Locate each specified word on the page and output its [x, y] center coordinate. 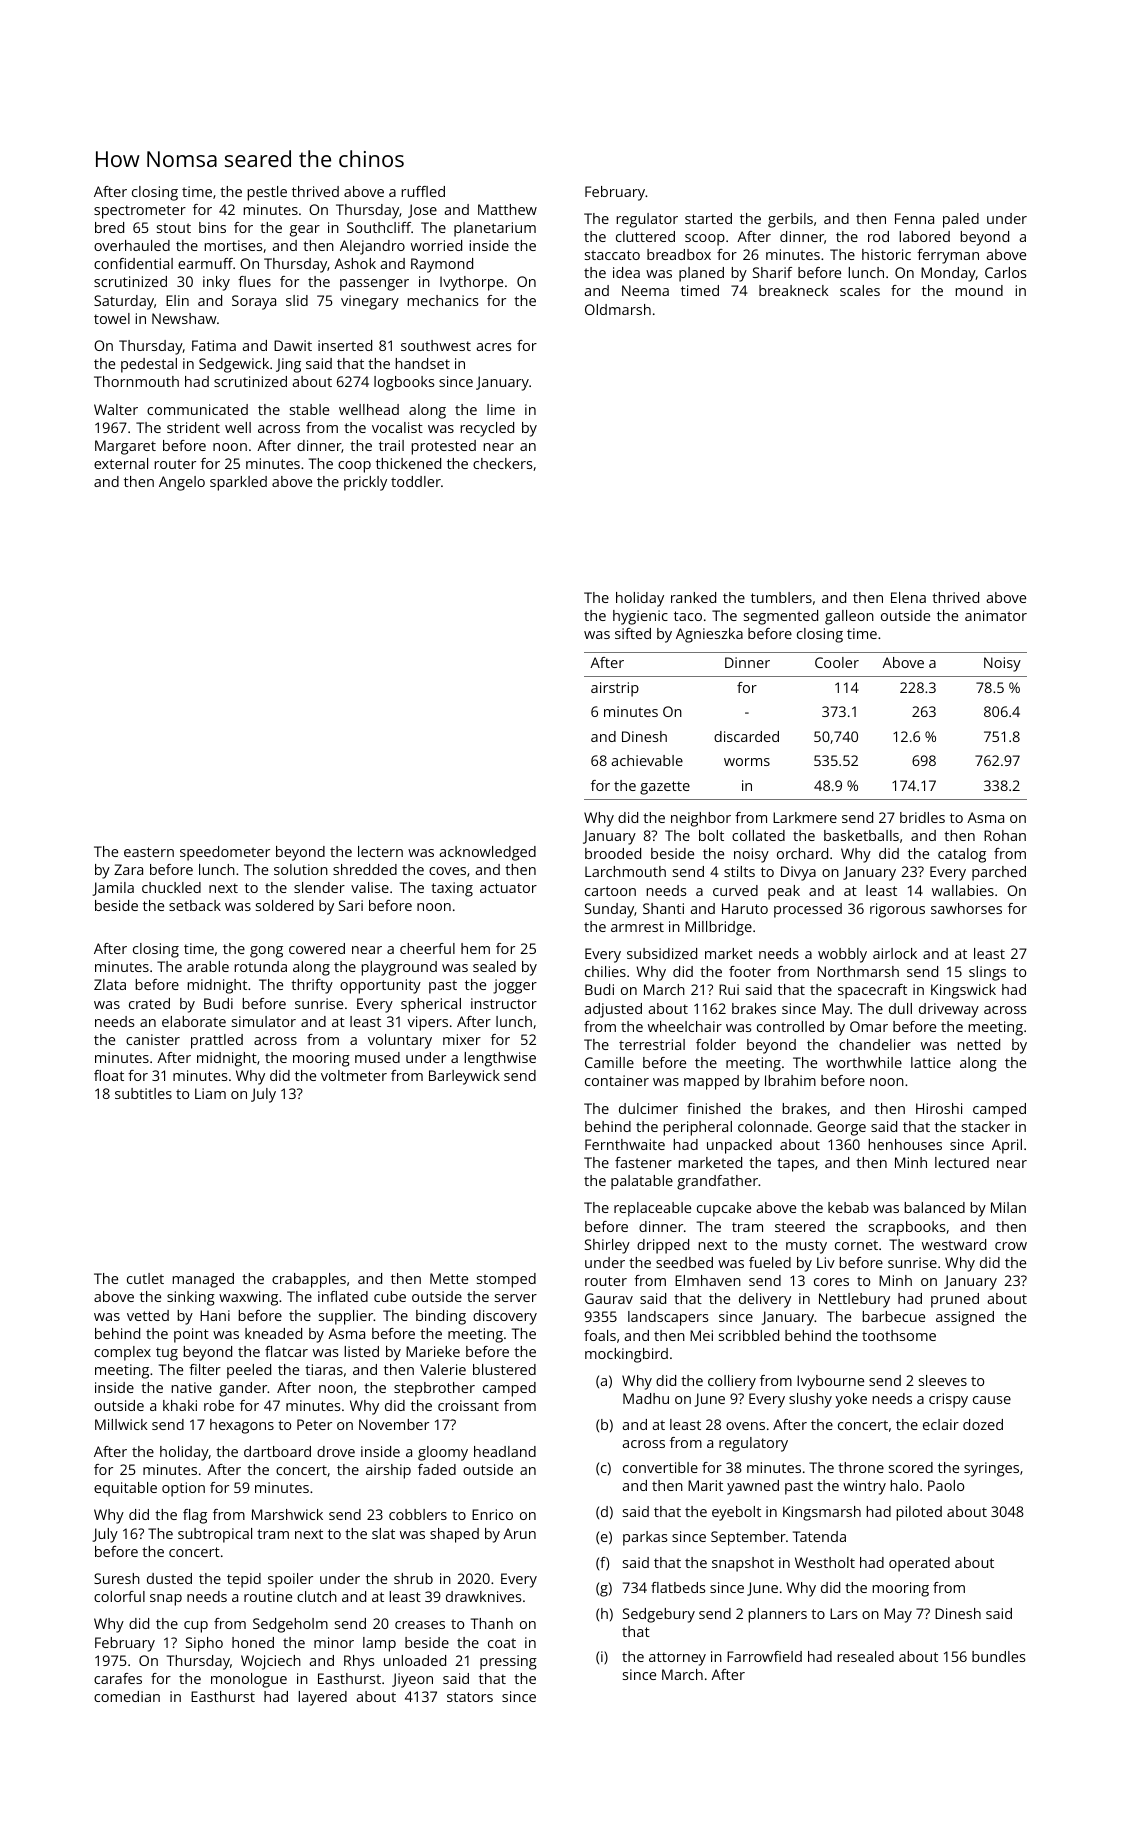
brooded [613, 853]
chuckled [171, 887]
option [183, 1489]
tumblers [781, 597]
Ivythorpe [471, 283]
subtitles [143, 1093]
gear [305, 231]
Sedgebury [659, 1615]
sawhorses [966, 908]
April [1007, 1146]
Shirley [607, 1246]
